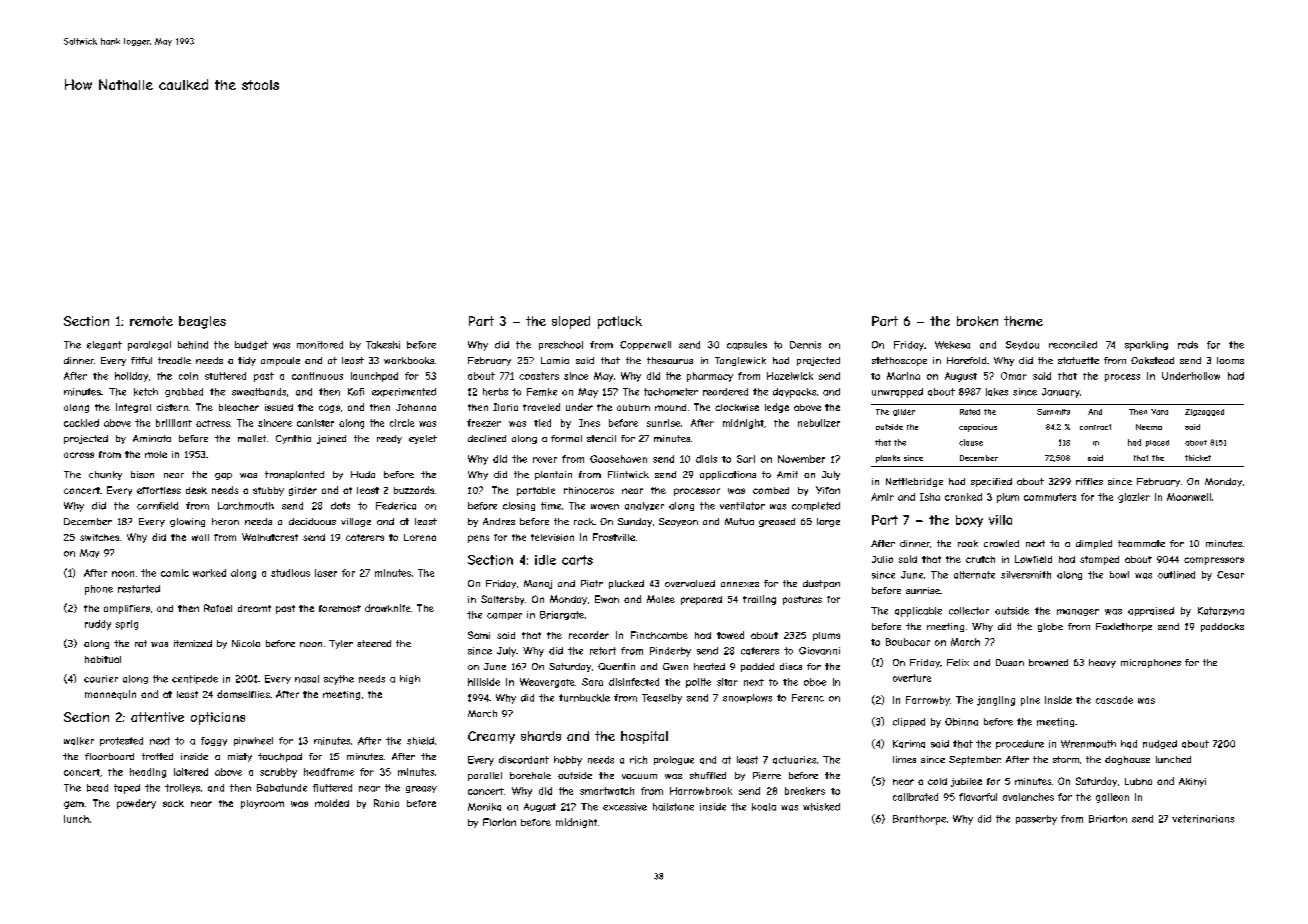 The image size is (1308, 924). What do you see at coordinates (971, 442) in the screenshot?
I see `clause` at bounding box center [971, 442].
